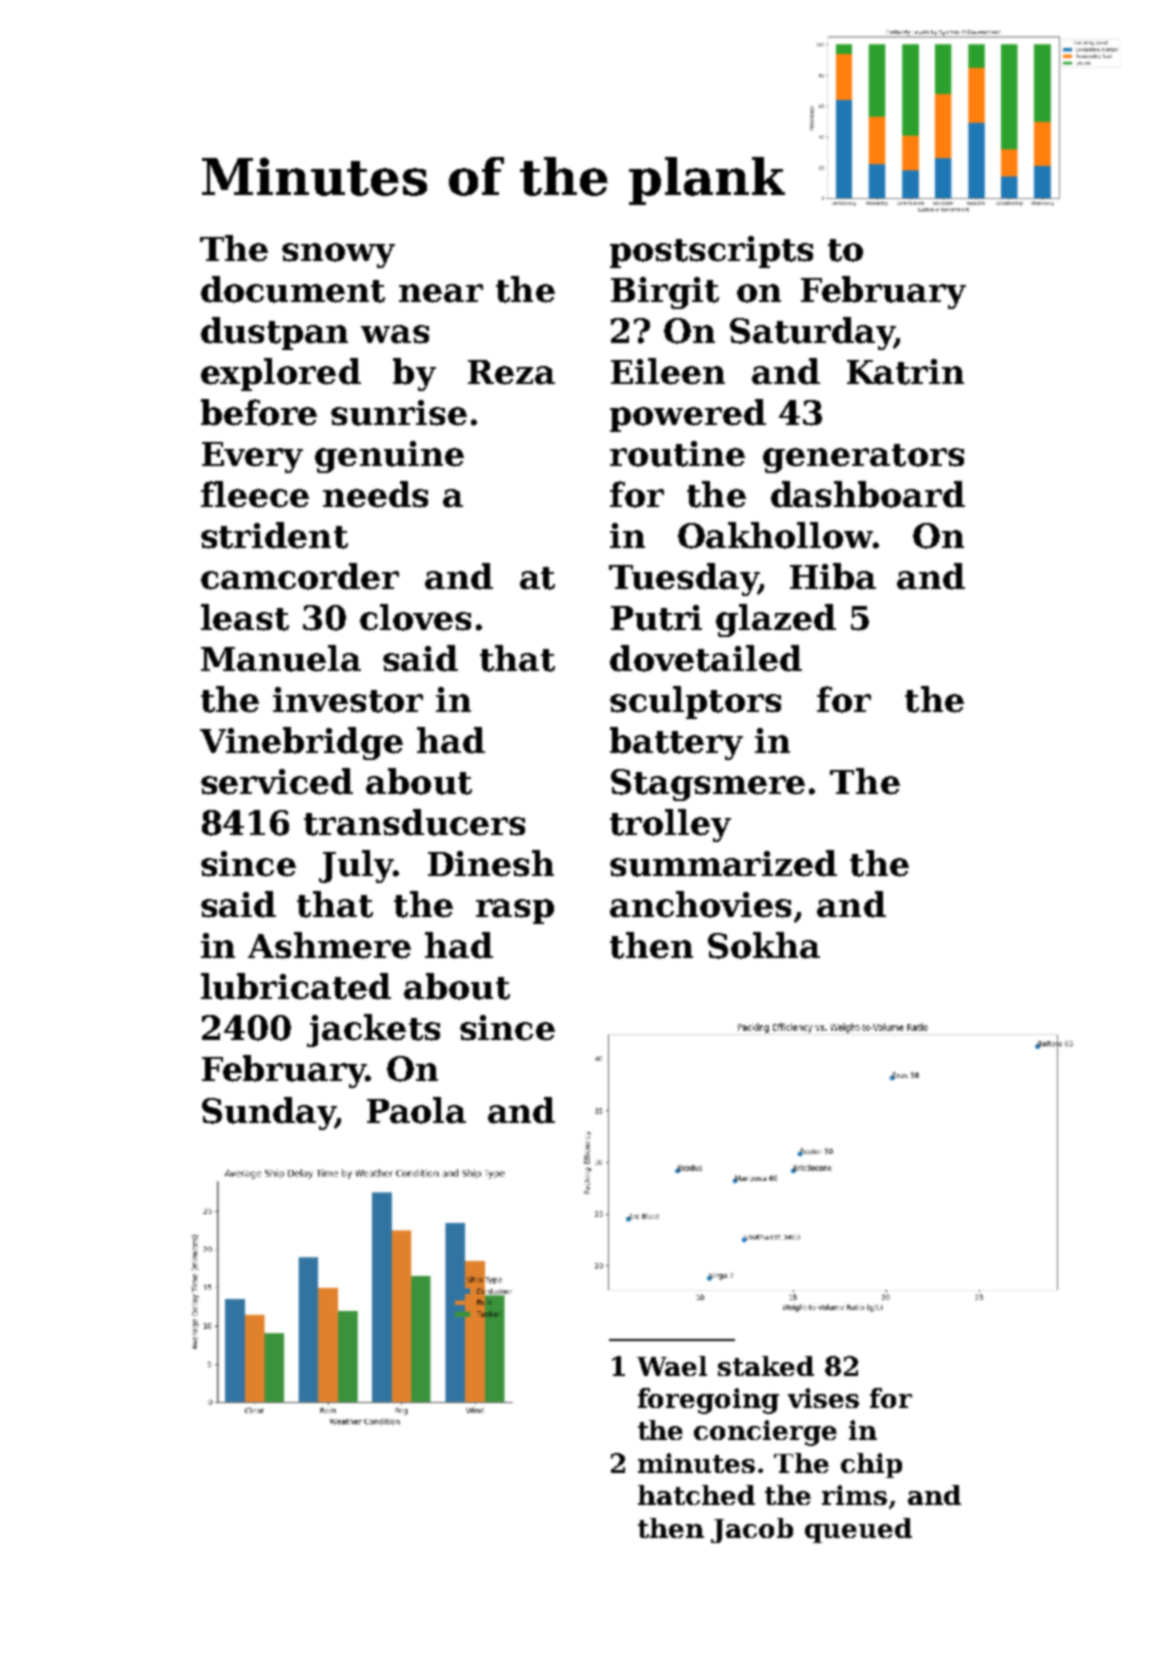 The image size is (1165, 1654). I want to click on lubricated, so click(296, 986).
